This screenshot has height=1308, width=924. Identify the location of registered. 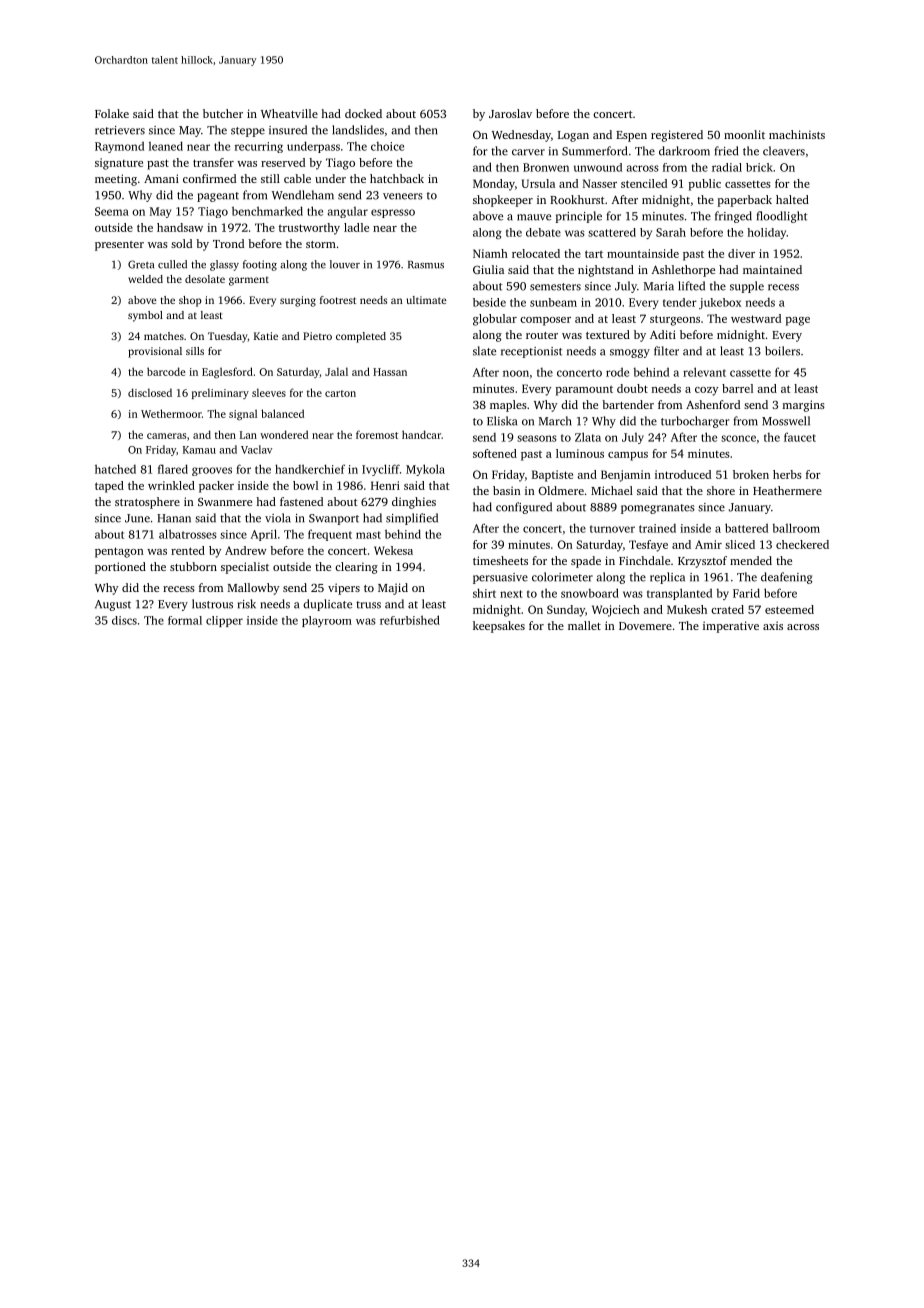
(677, 136).
